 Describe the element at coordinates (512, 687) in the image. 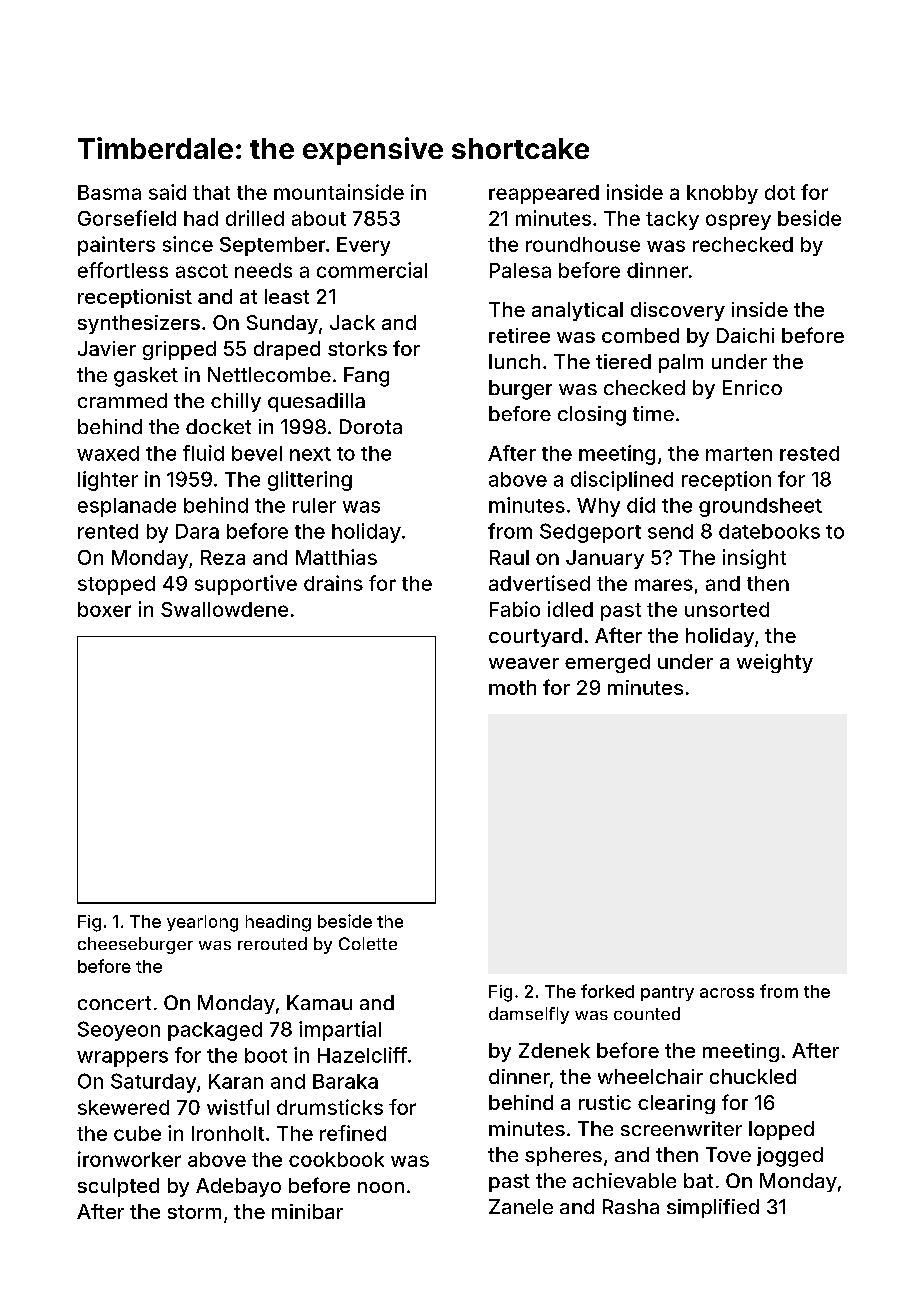

I see `moth` at that location.
